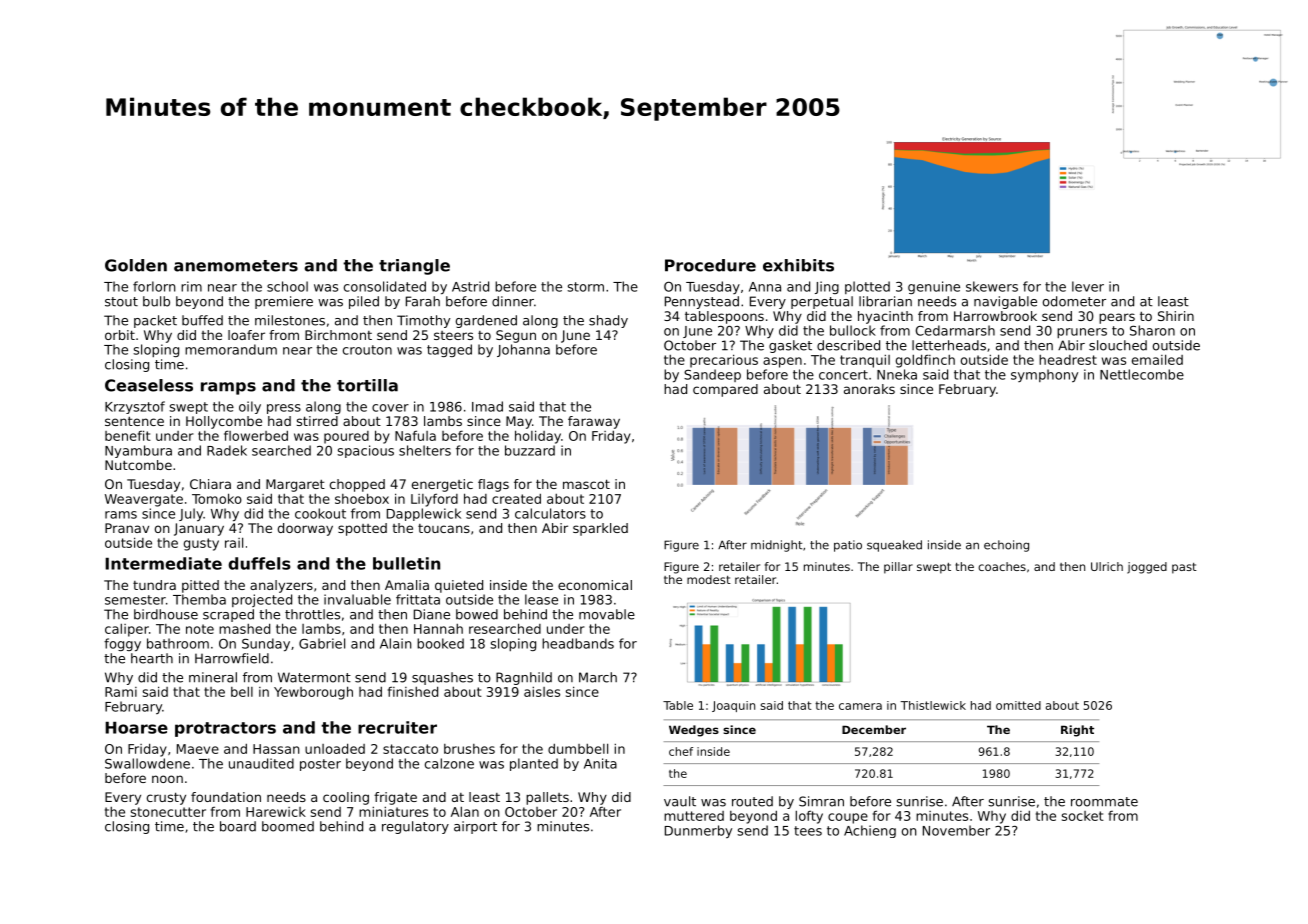  What do you see at coordinates (608, 321) in the screenshot?
I see `shady` at bounding box center [608, 321].
